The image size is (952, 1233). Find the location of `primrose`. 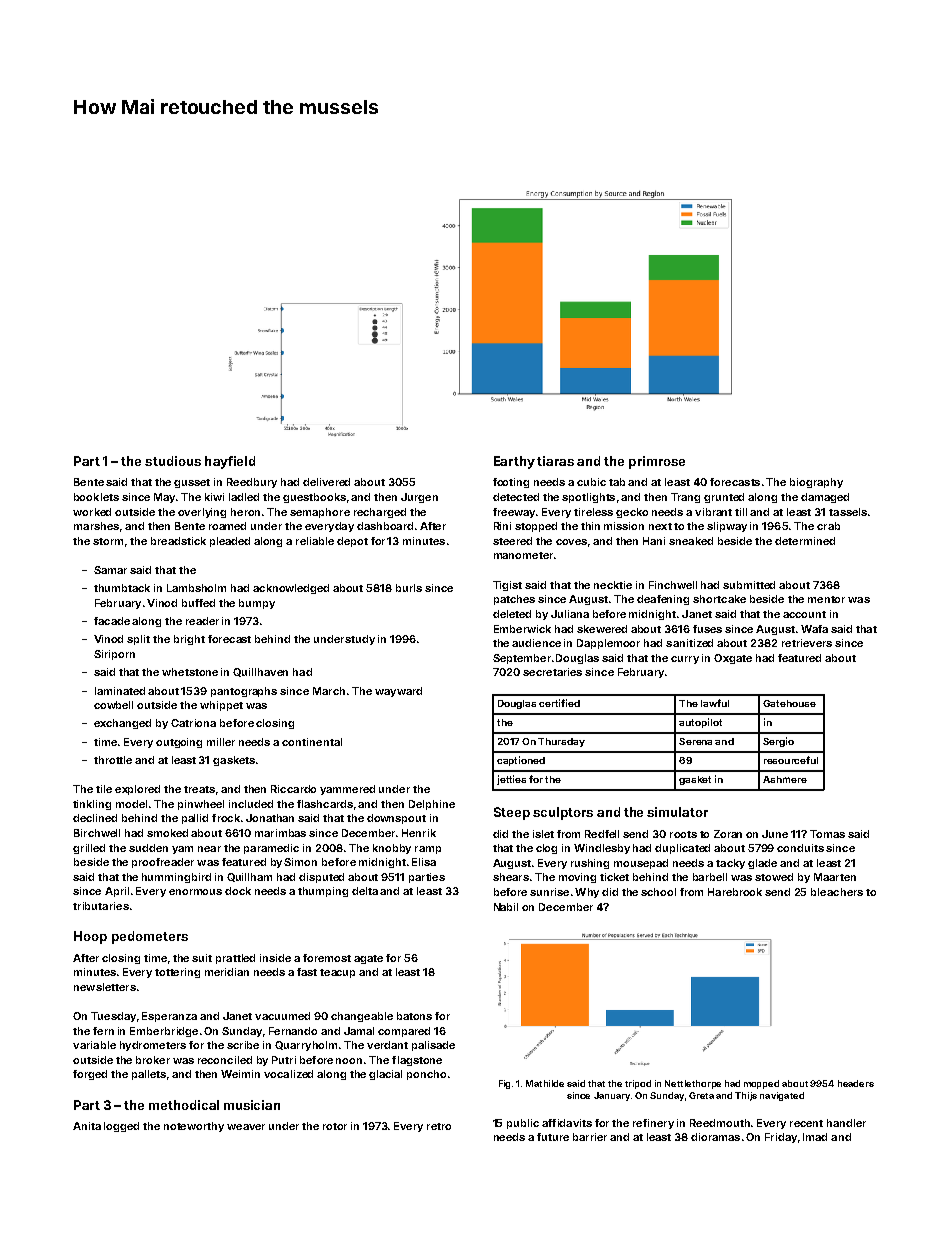

primrose is located at coordinates (657, 462).
